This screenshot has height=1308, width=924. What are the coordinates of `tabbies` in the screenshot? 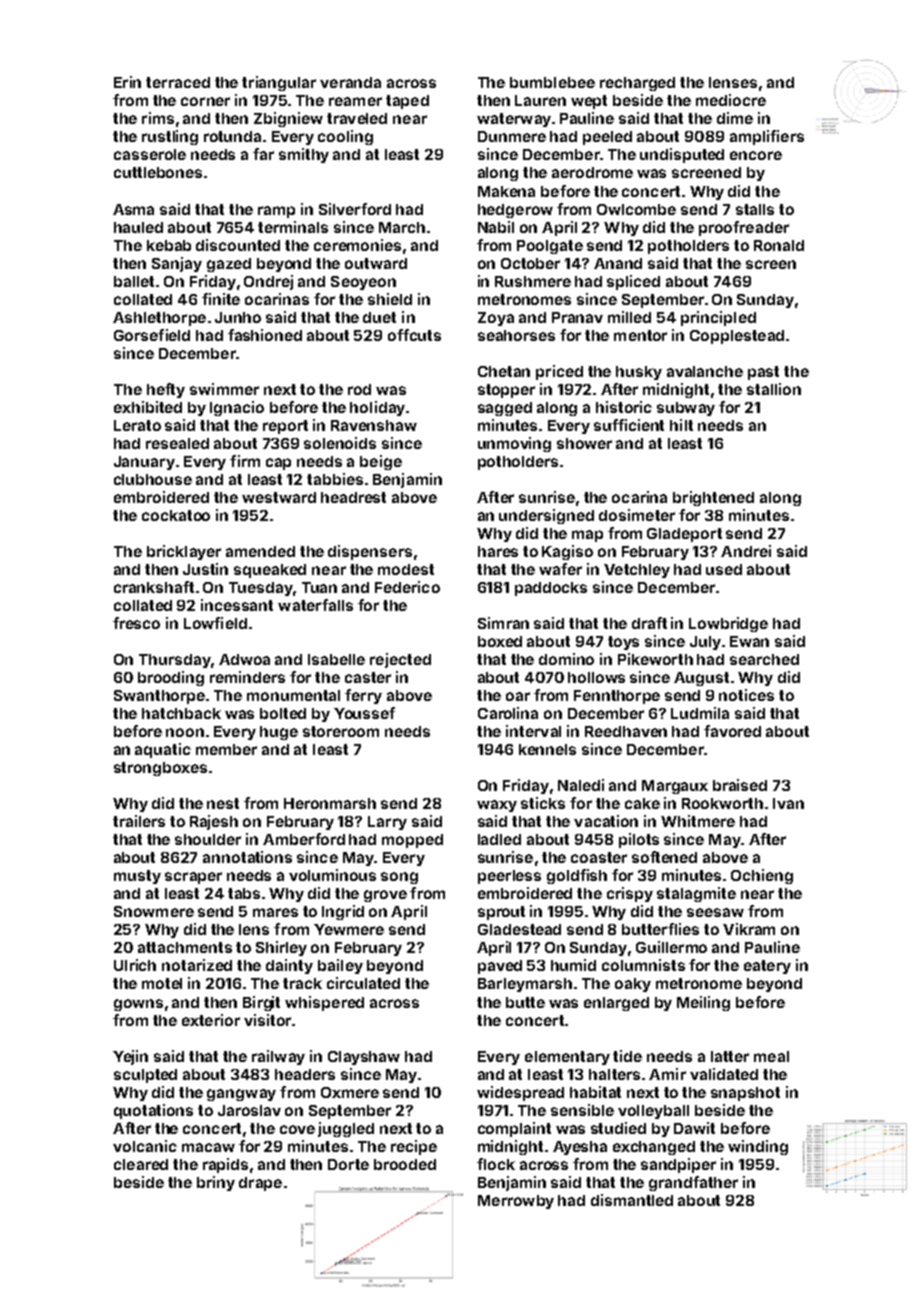 It's located at (335, 479).
